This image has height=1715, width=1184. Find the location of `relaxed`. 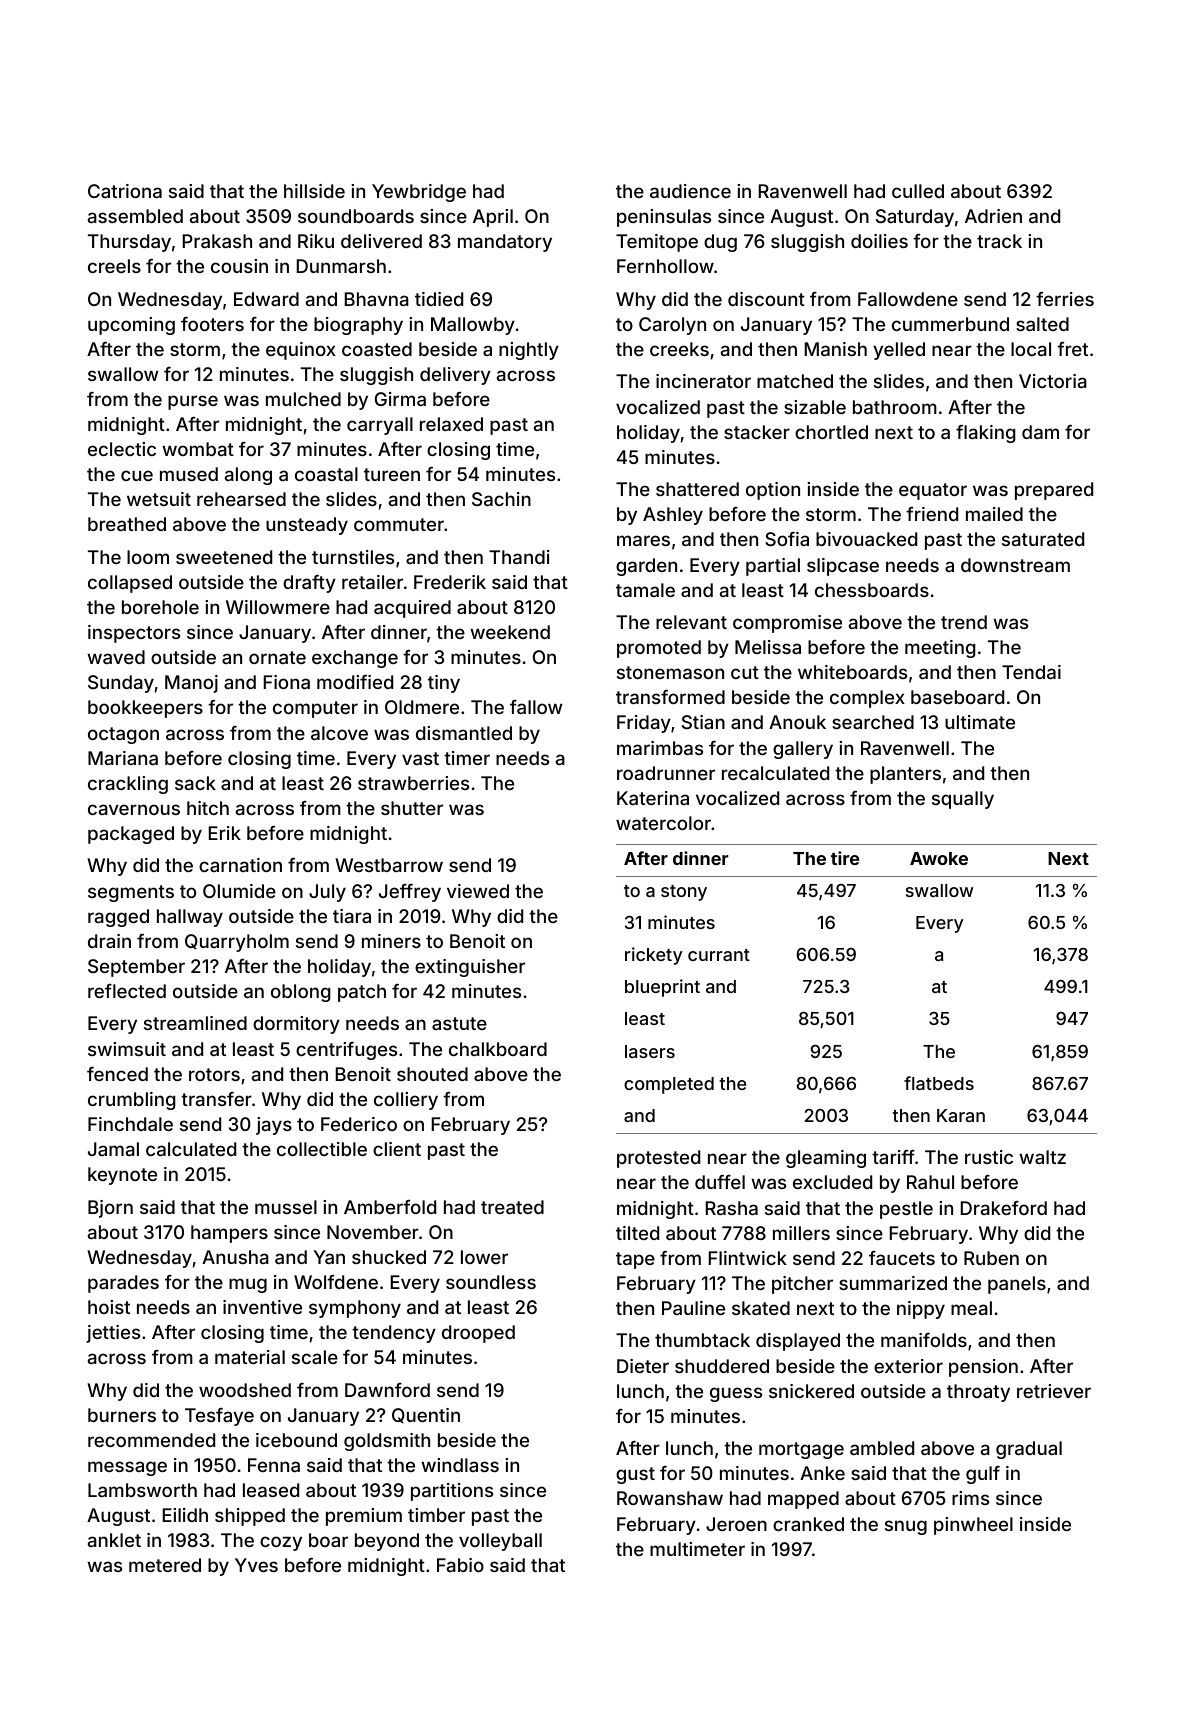

relaxed is located at coordinates (451, 424).
